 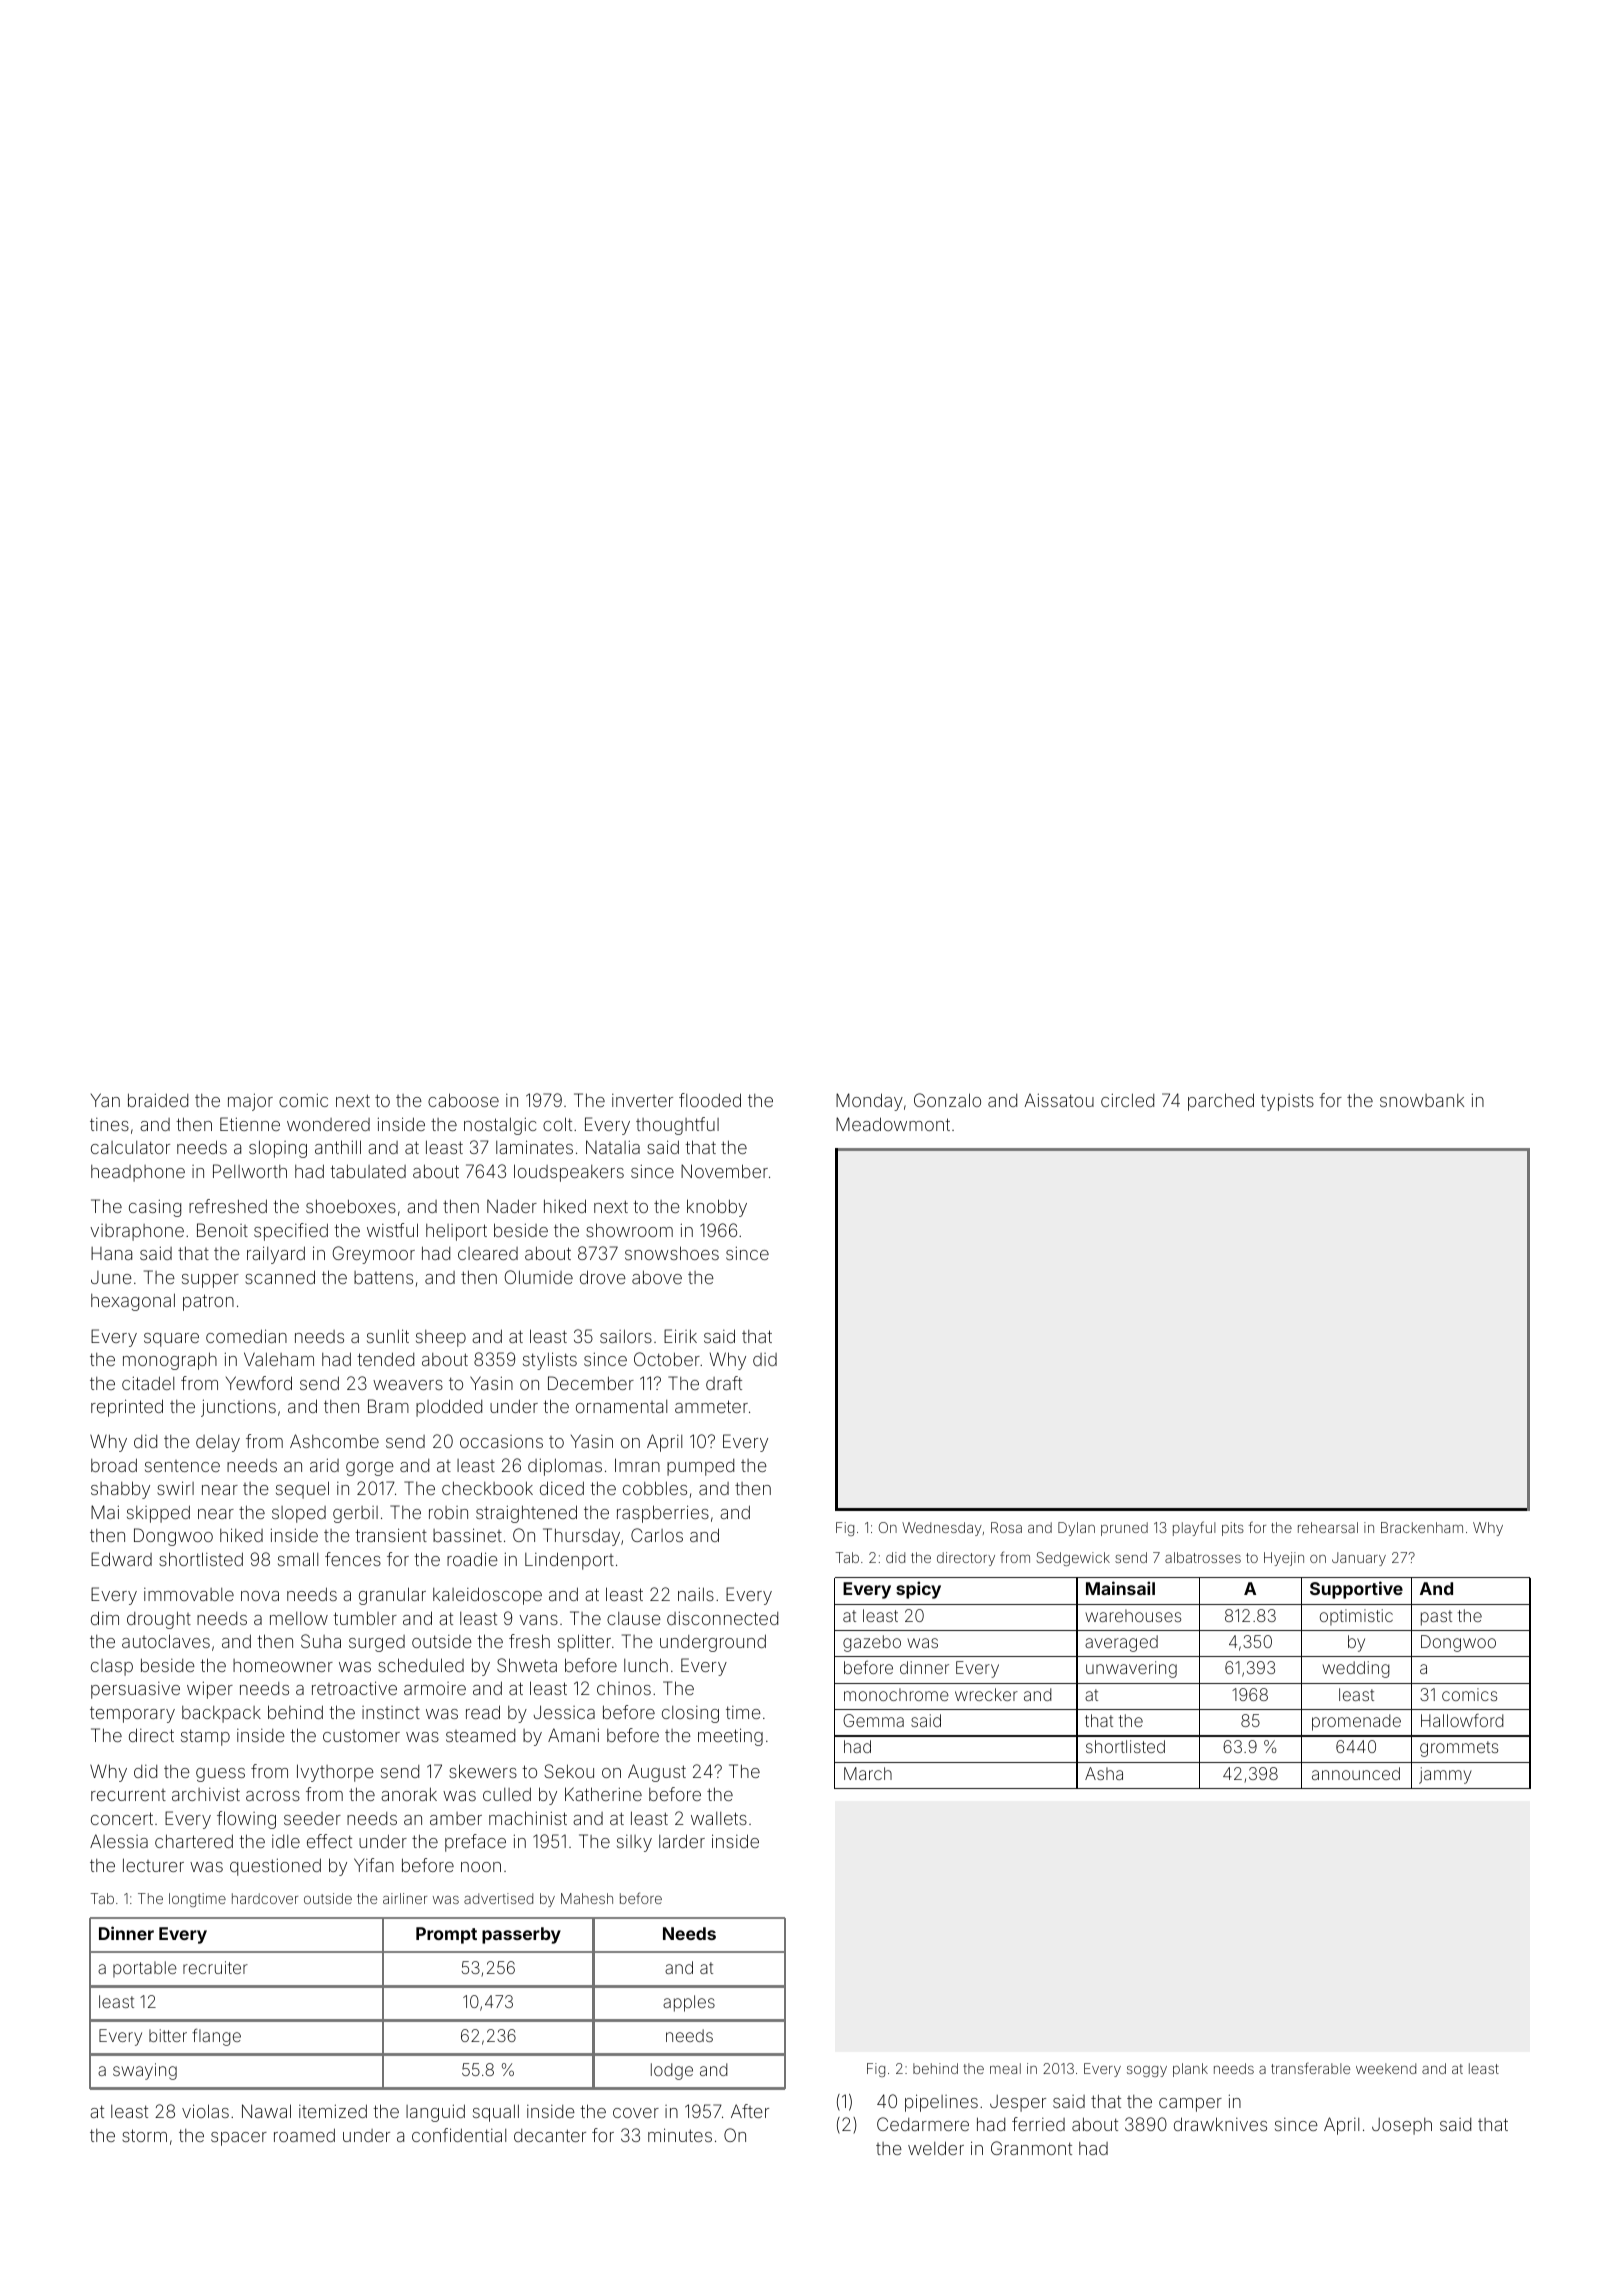 I want to click on apples, so click(x=689, y=2003).
